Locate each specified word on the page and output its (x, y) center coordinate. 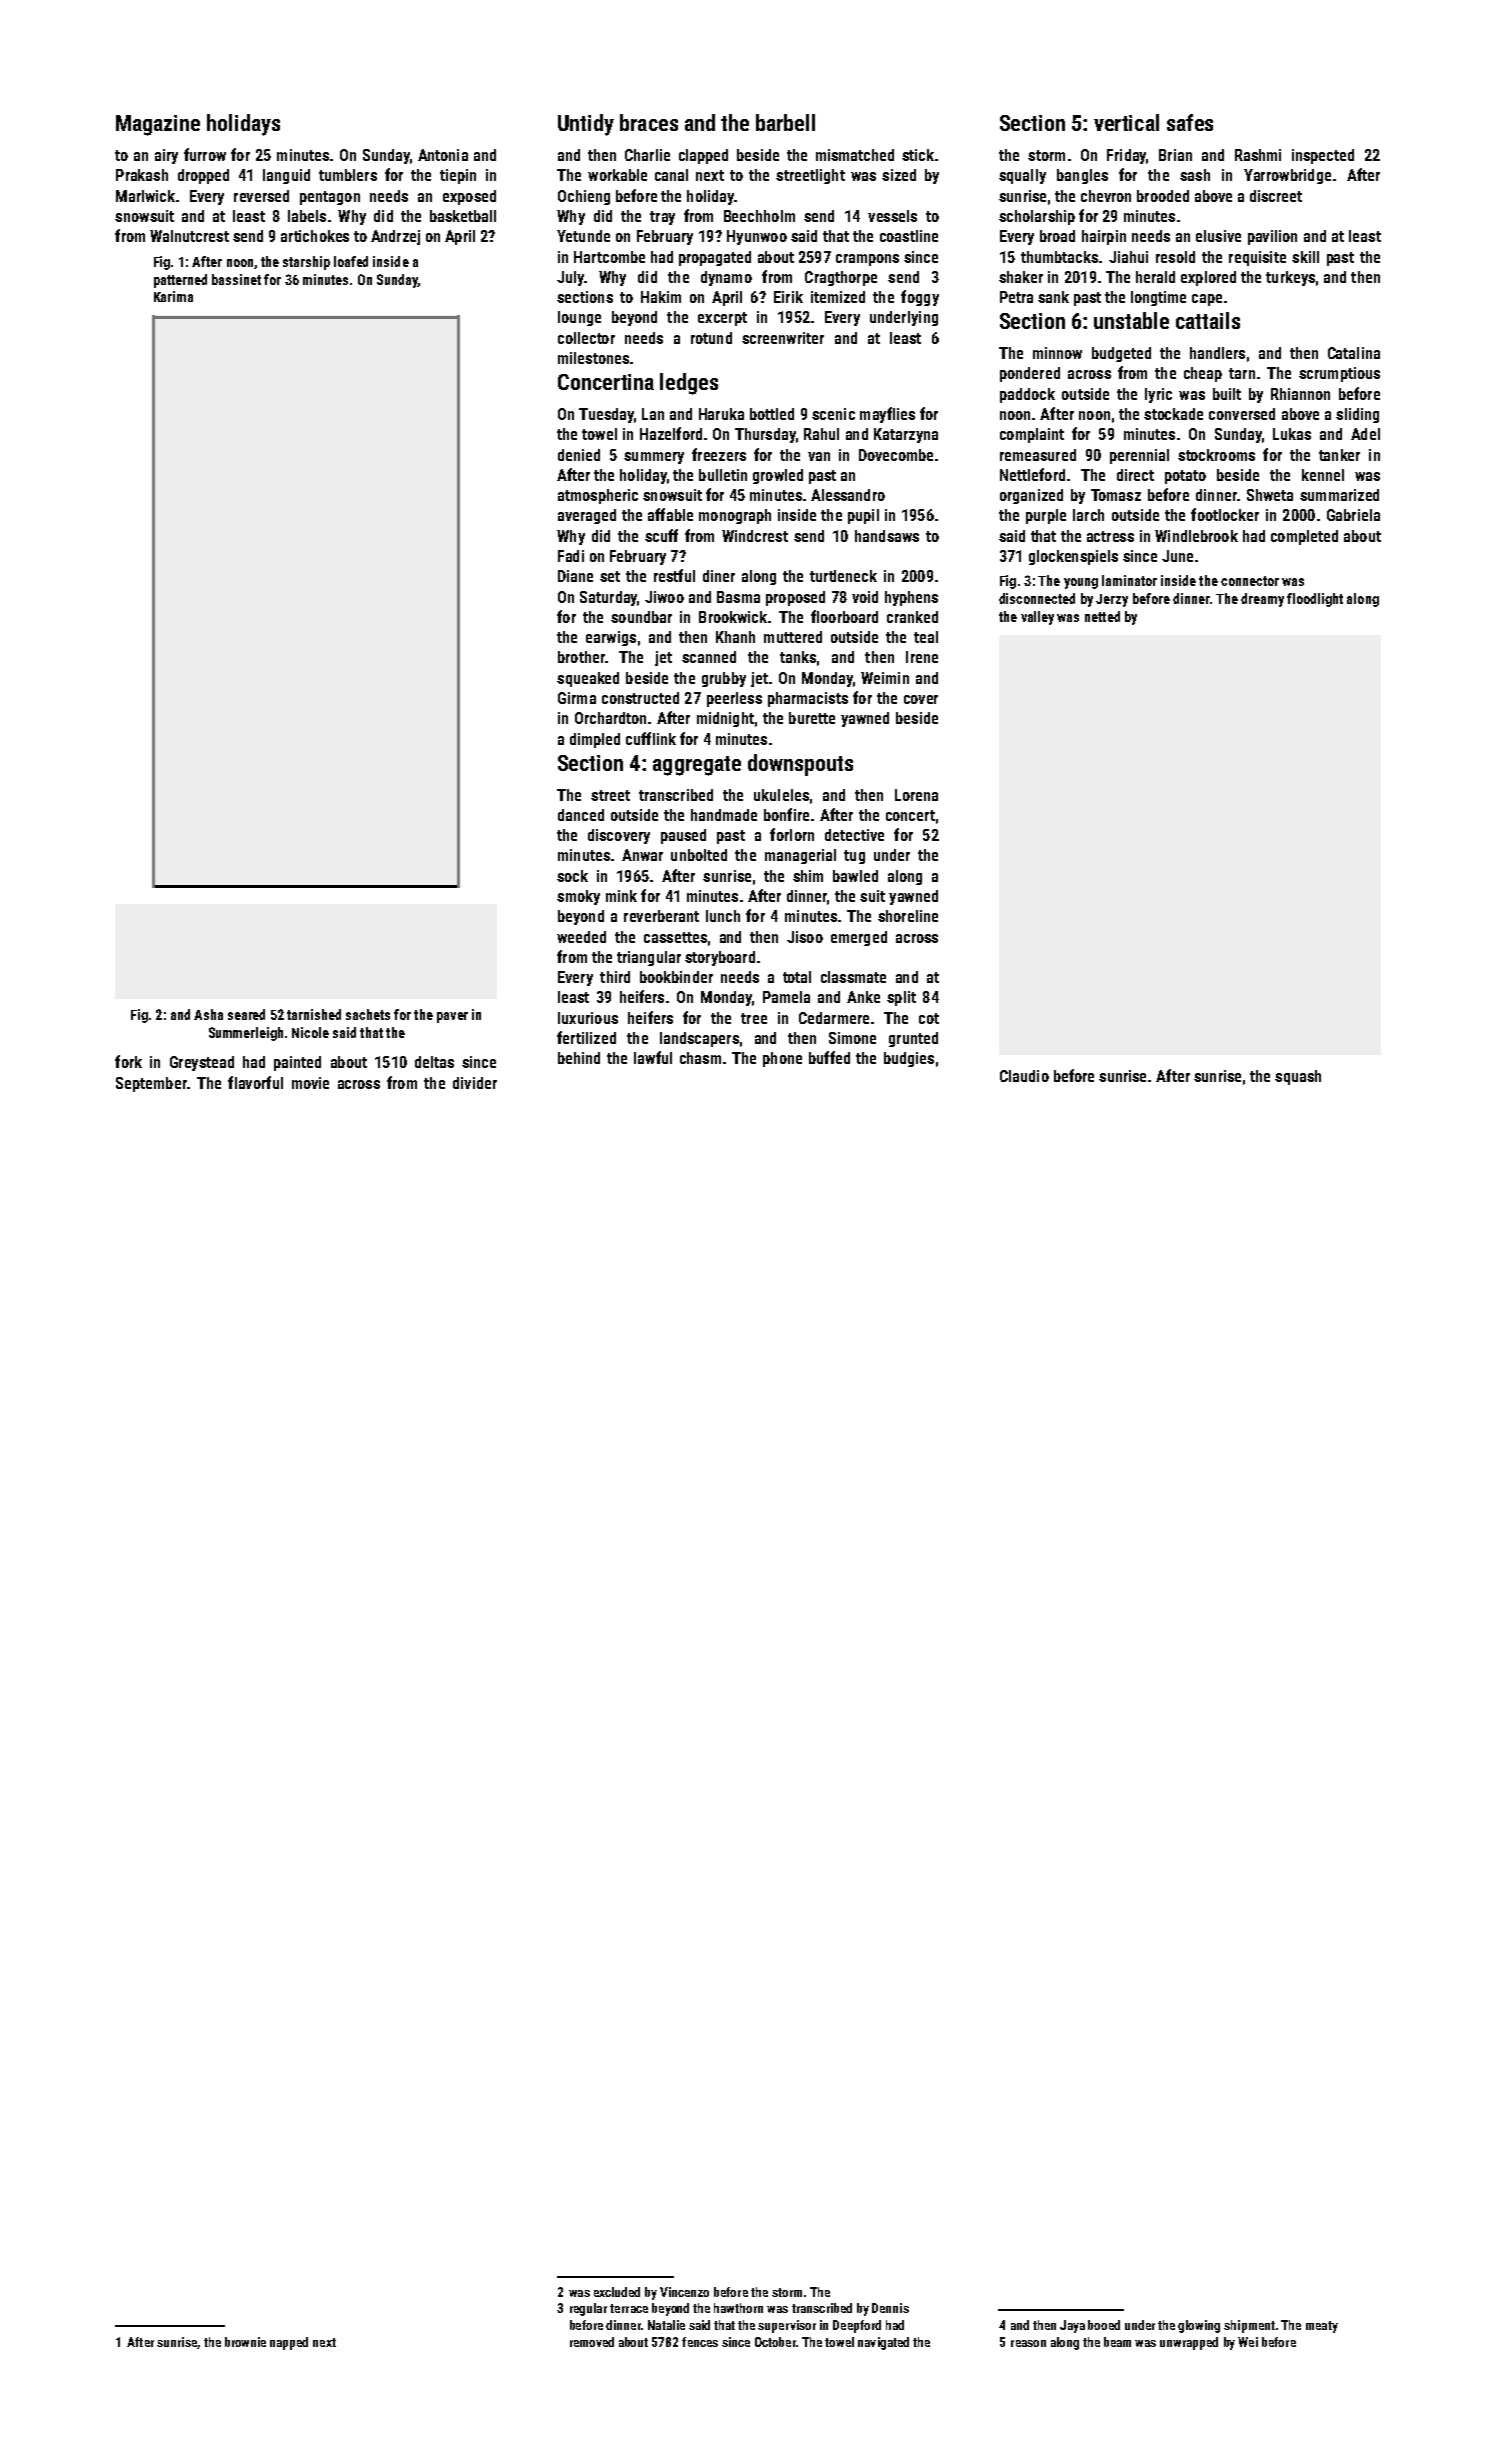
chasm (700, 1058)
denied (579, 455)
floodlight (1315, 600)
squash (1298, 1077)
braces (649, 122)
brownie (245, 2342)
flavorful (255, 1082)
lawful (653, 1057)
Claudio (1024, 1076)
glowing (1199, 2326)
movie (310, 1083)
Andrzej (395, 237)
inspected (1323, 156)
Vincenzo (684, 2292)
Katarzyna (906, 435)
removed (592, 2342)
